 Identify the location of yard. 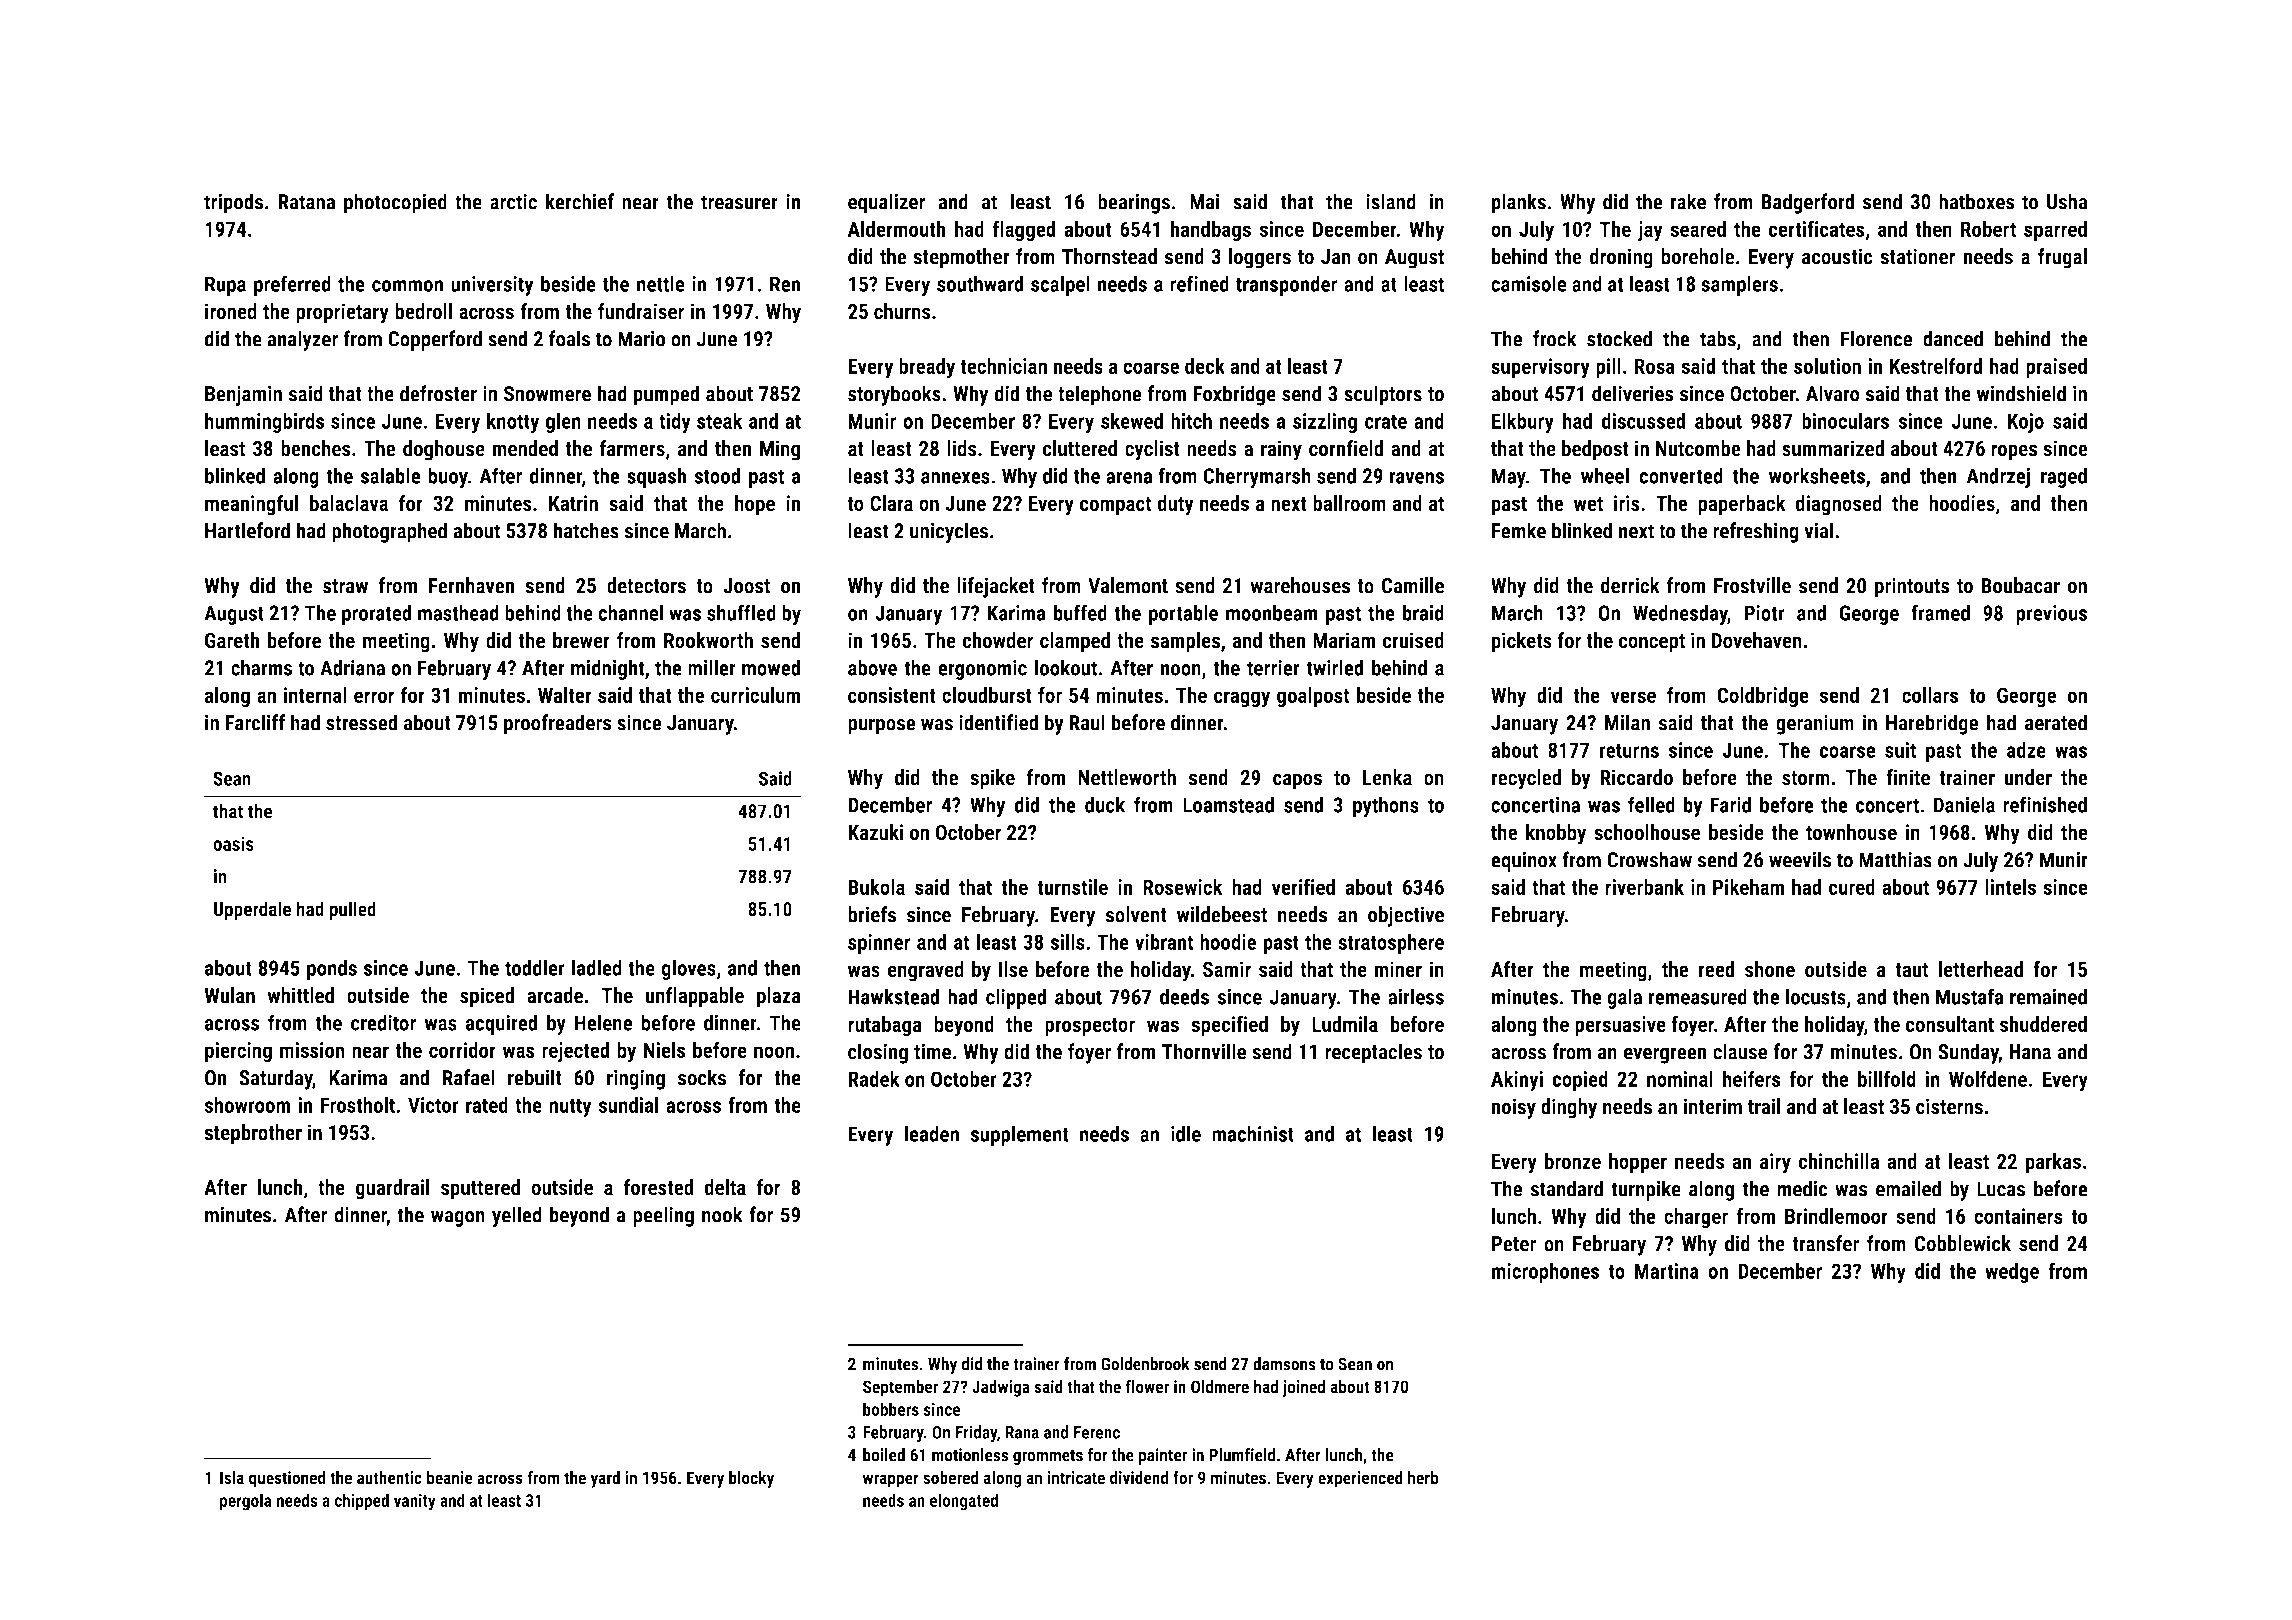
(605, 1479).
